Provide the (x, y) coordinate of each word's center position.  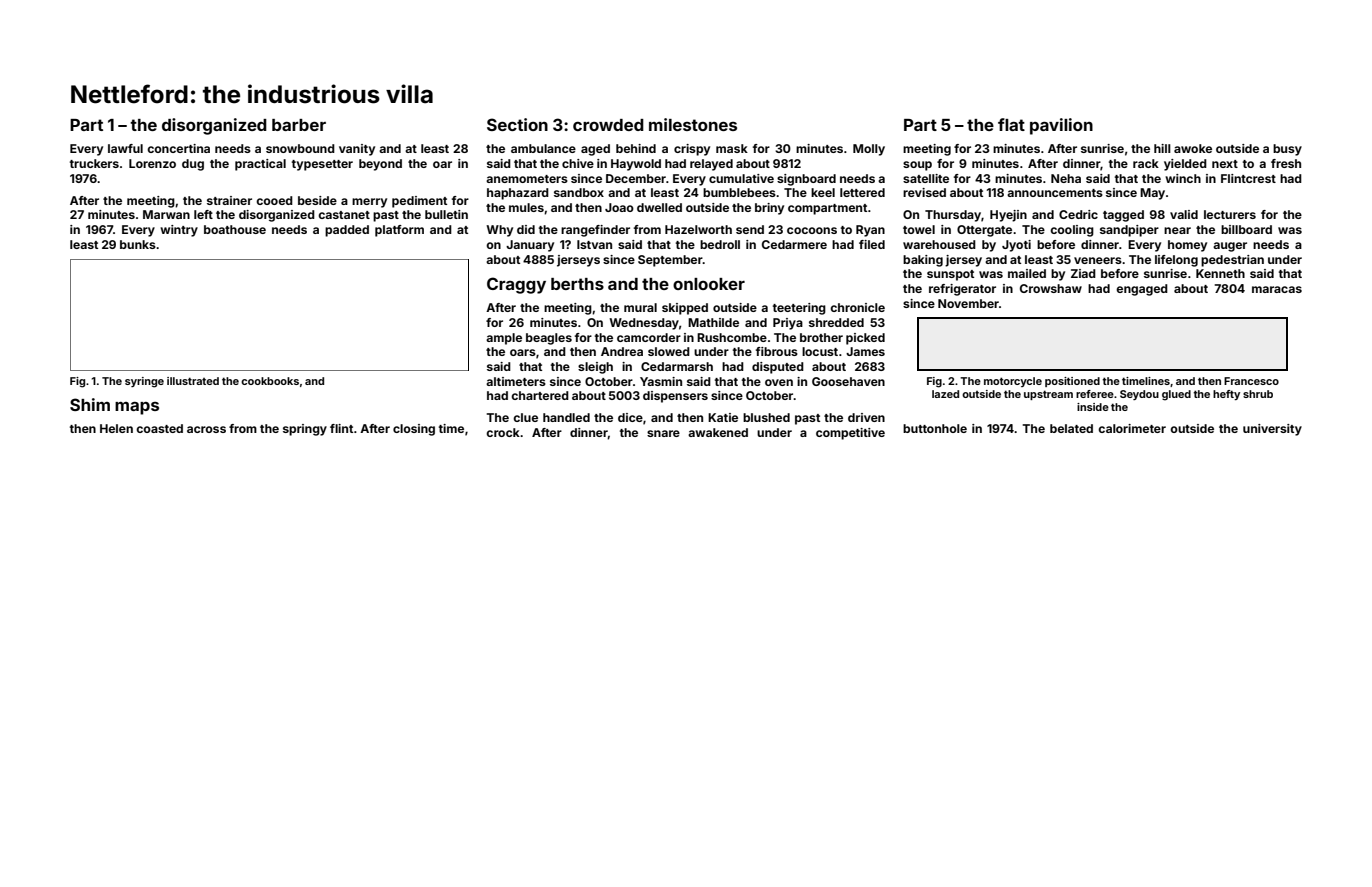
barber (299, 125)
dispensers (675, 397)
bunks (138, 244)
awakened (718, 432)
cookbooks (270, 381)
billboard (1246, 229)
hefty (1226, 395)
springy (305, 430)
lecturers (1230, 214)
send (750, 229)
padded (347, 231)
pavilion (1061, 126)
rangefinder (595, 231)
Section (517, 124)
